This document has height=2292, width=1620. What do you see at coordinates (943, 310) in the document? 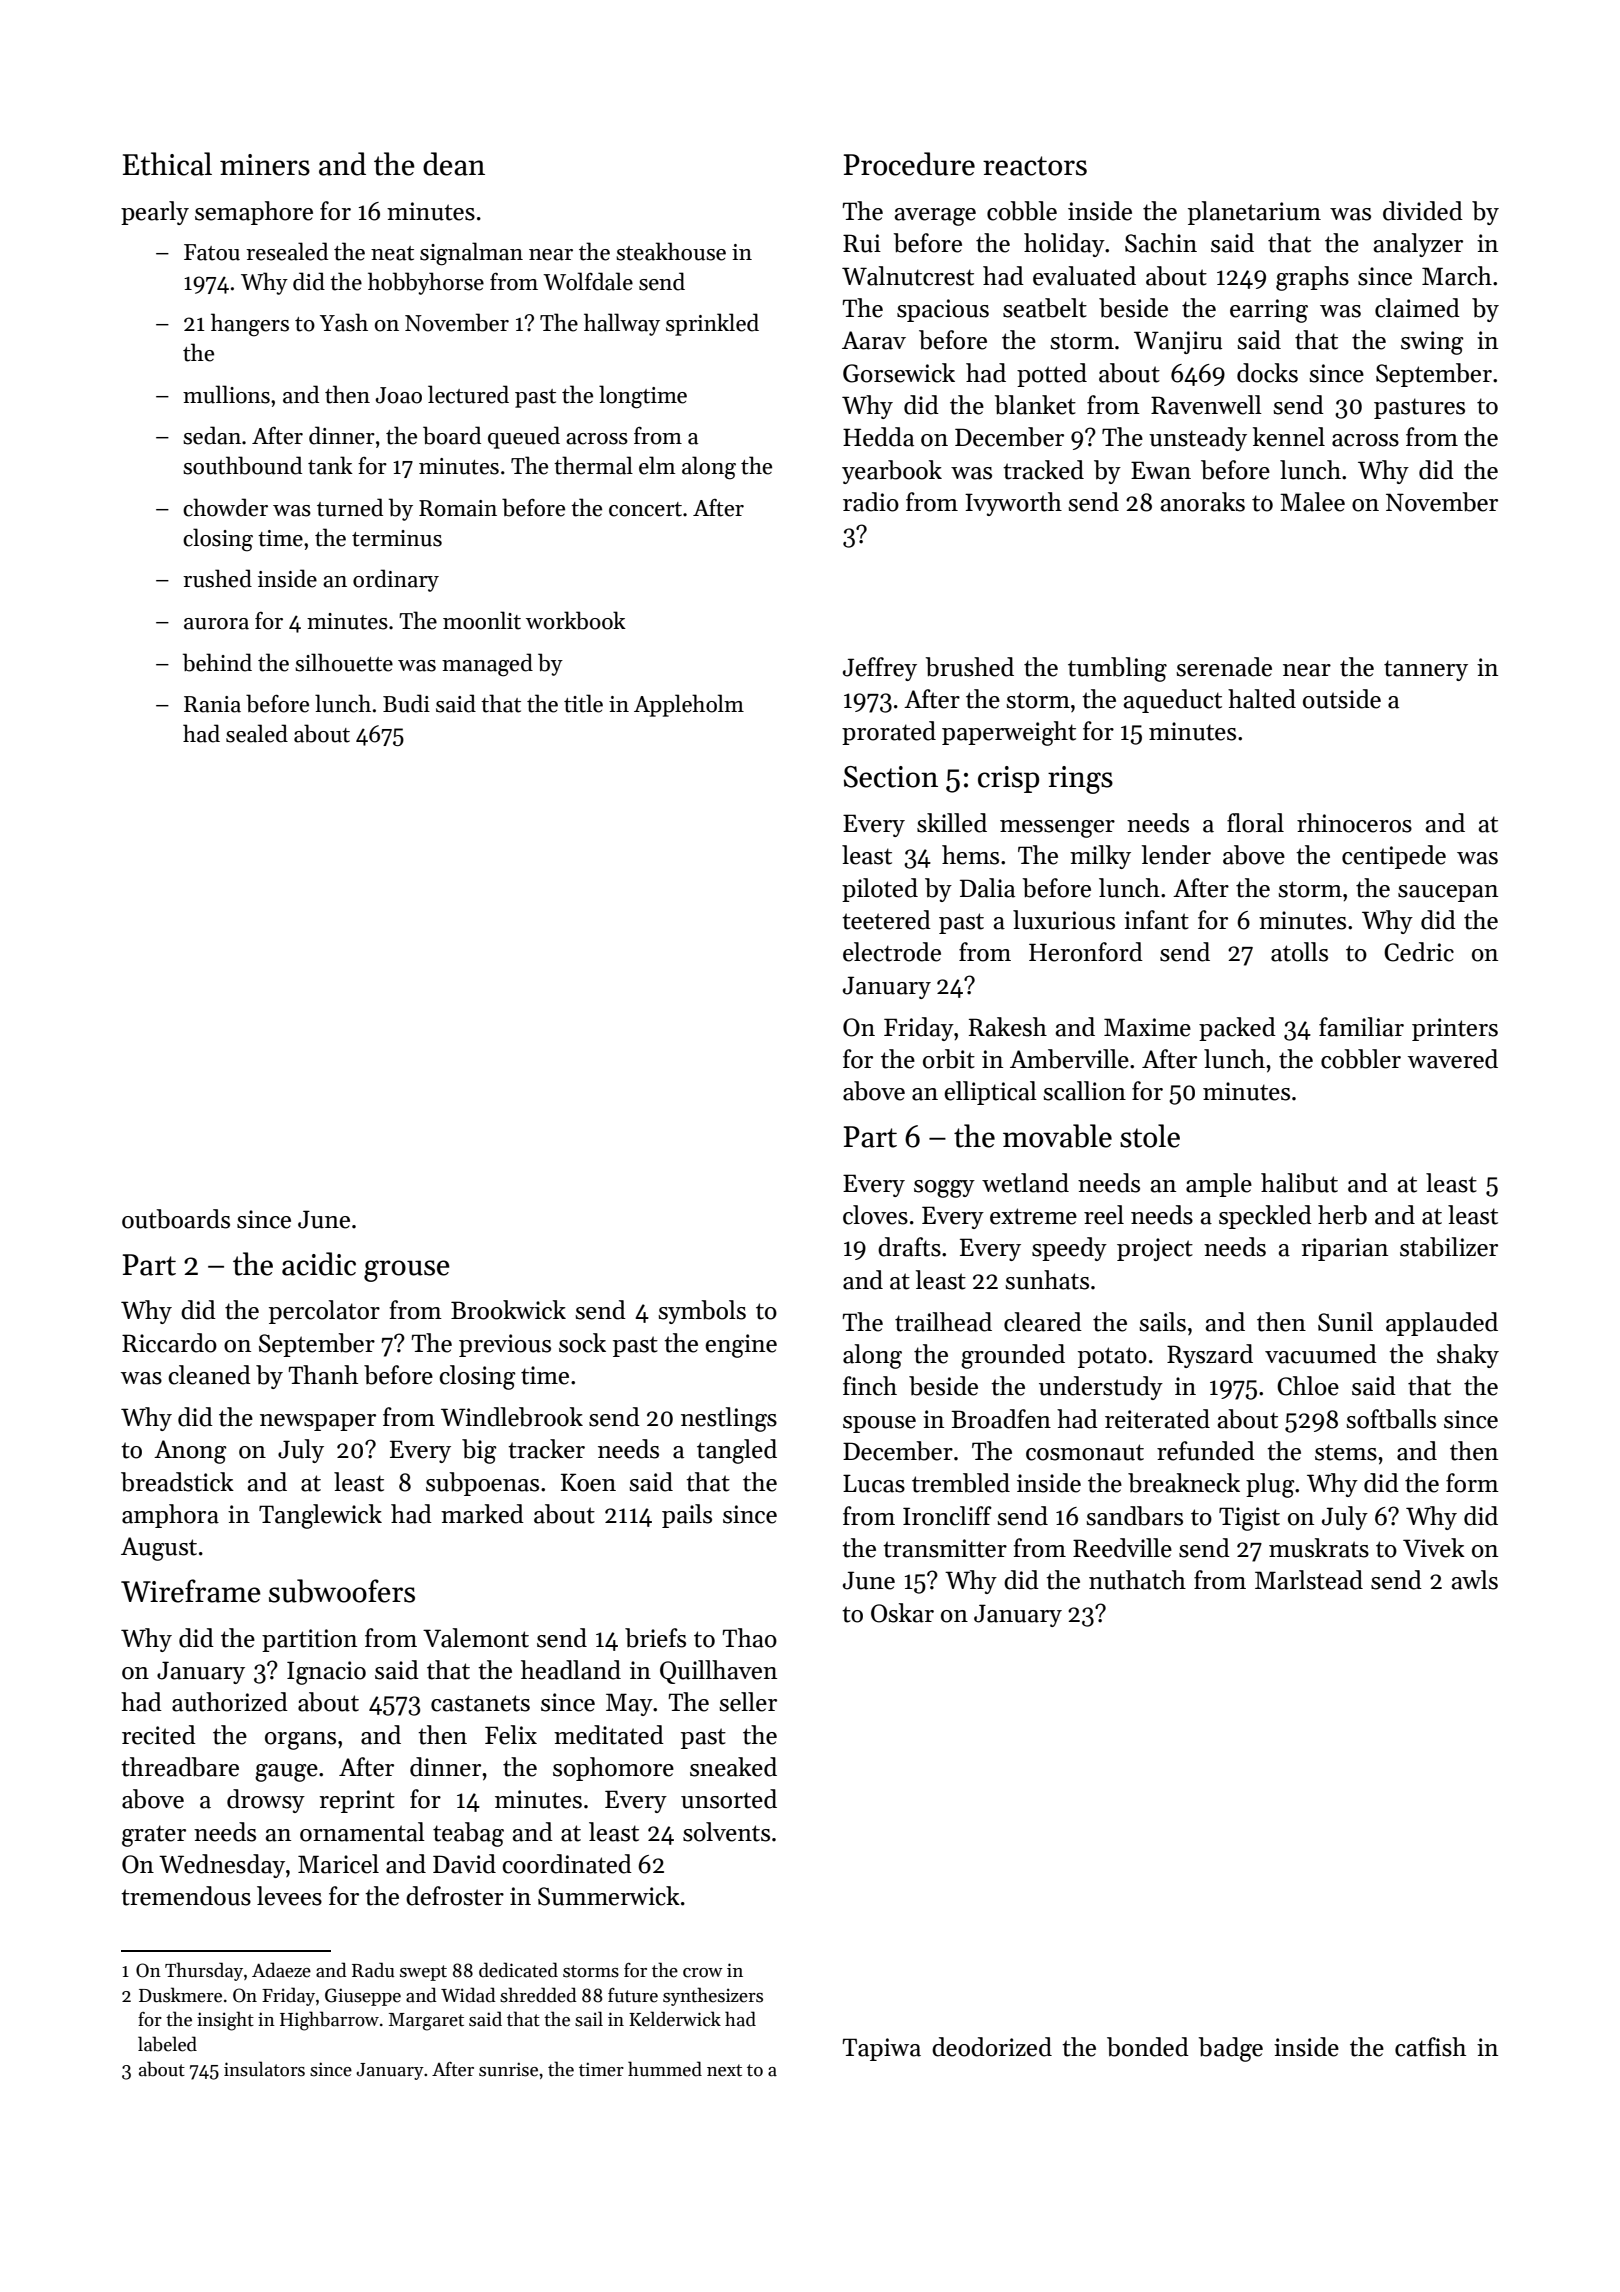
I see `spacious` at bounding box center [943, 310].
